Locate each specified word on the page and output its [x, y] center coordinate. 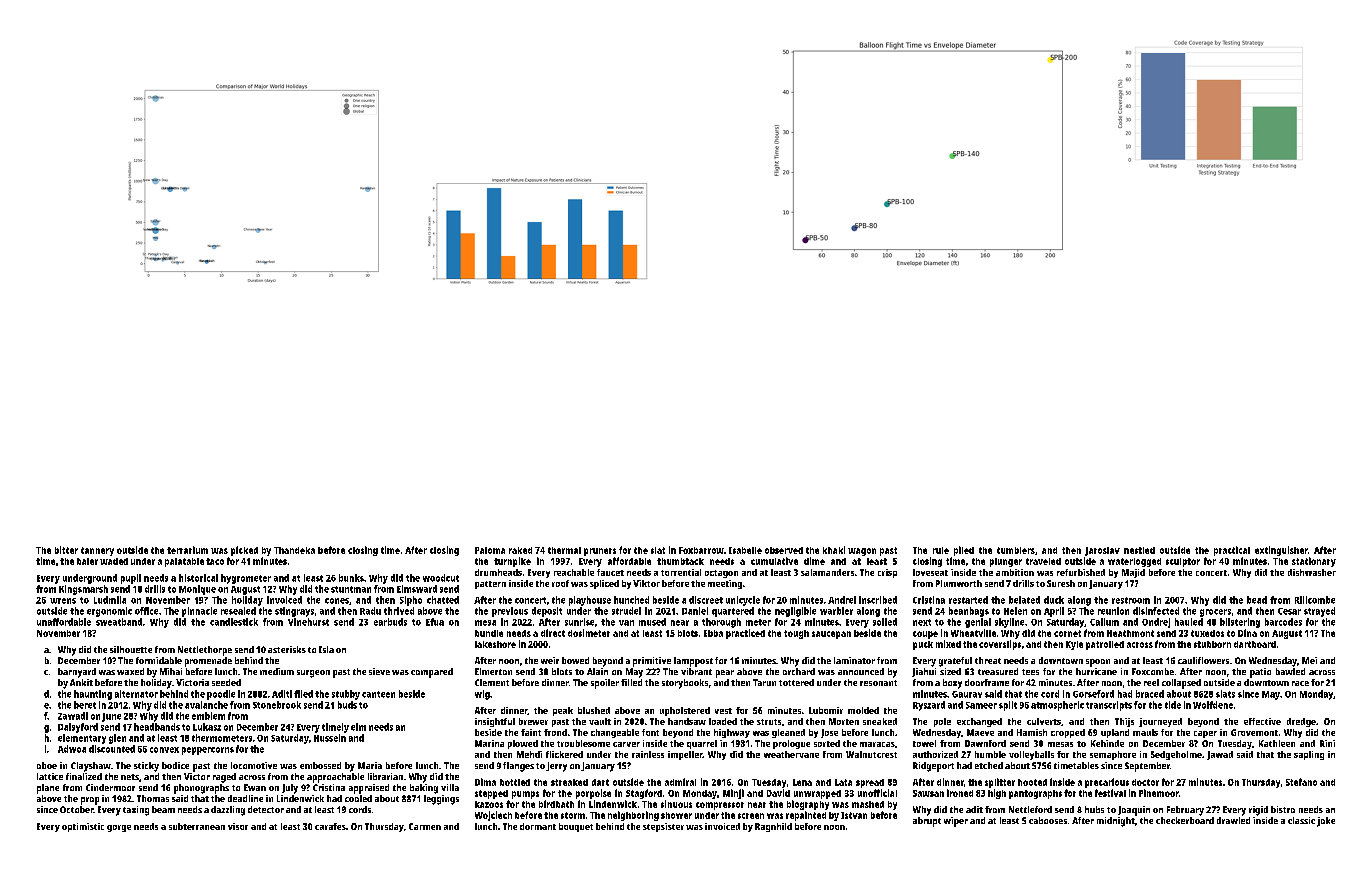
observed [784, 550]
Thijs [1124, 722]
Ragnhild [773, 827]
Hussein [330, 738]
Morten [844, 721]
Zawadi [73, 716]
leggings [441, 800]
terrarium [187, 550]
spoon [1098, 663]
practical [1232, 551]
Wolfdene [1213, 705]
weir [550, 660]
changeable [615, 733]
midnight [1116, 822]
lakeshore [495, 644]
